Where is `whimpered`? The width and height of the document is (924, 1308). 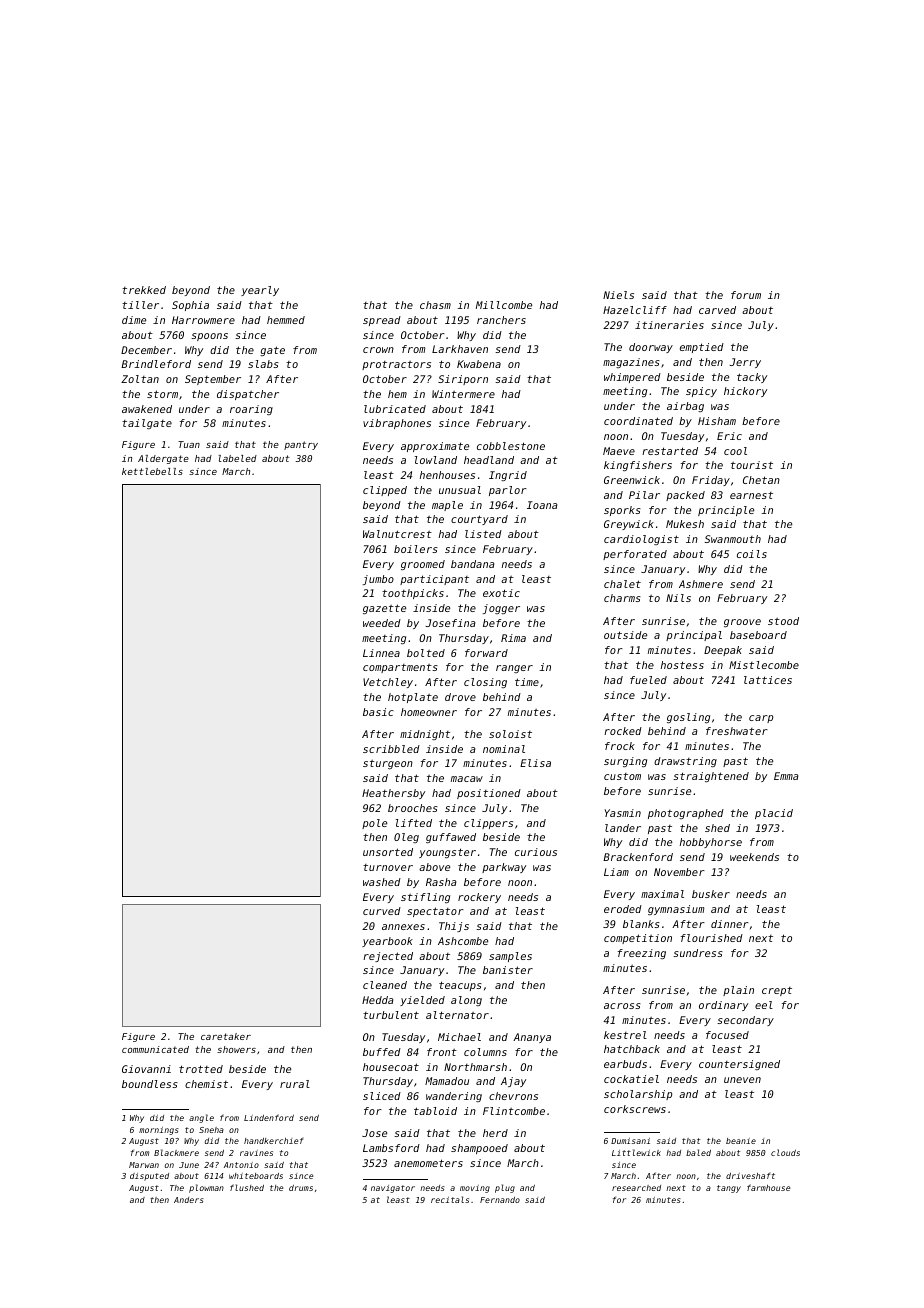
whimpered is located at coordinates (632, 378).
